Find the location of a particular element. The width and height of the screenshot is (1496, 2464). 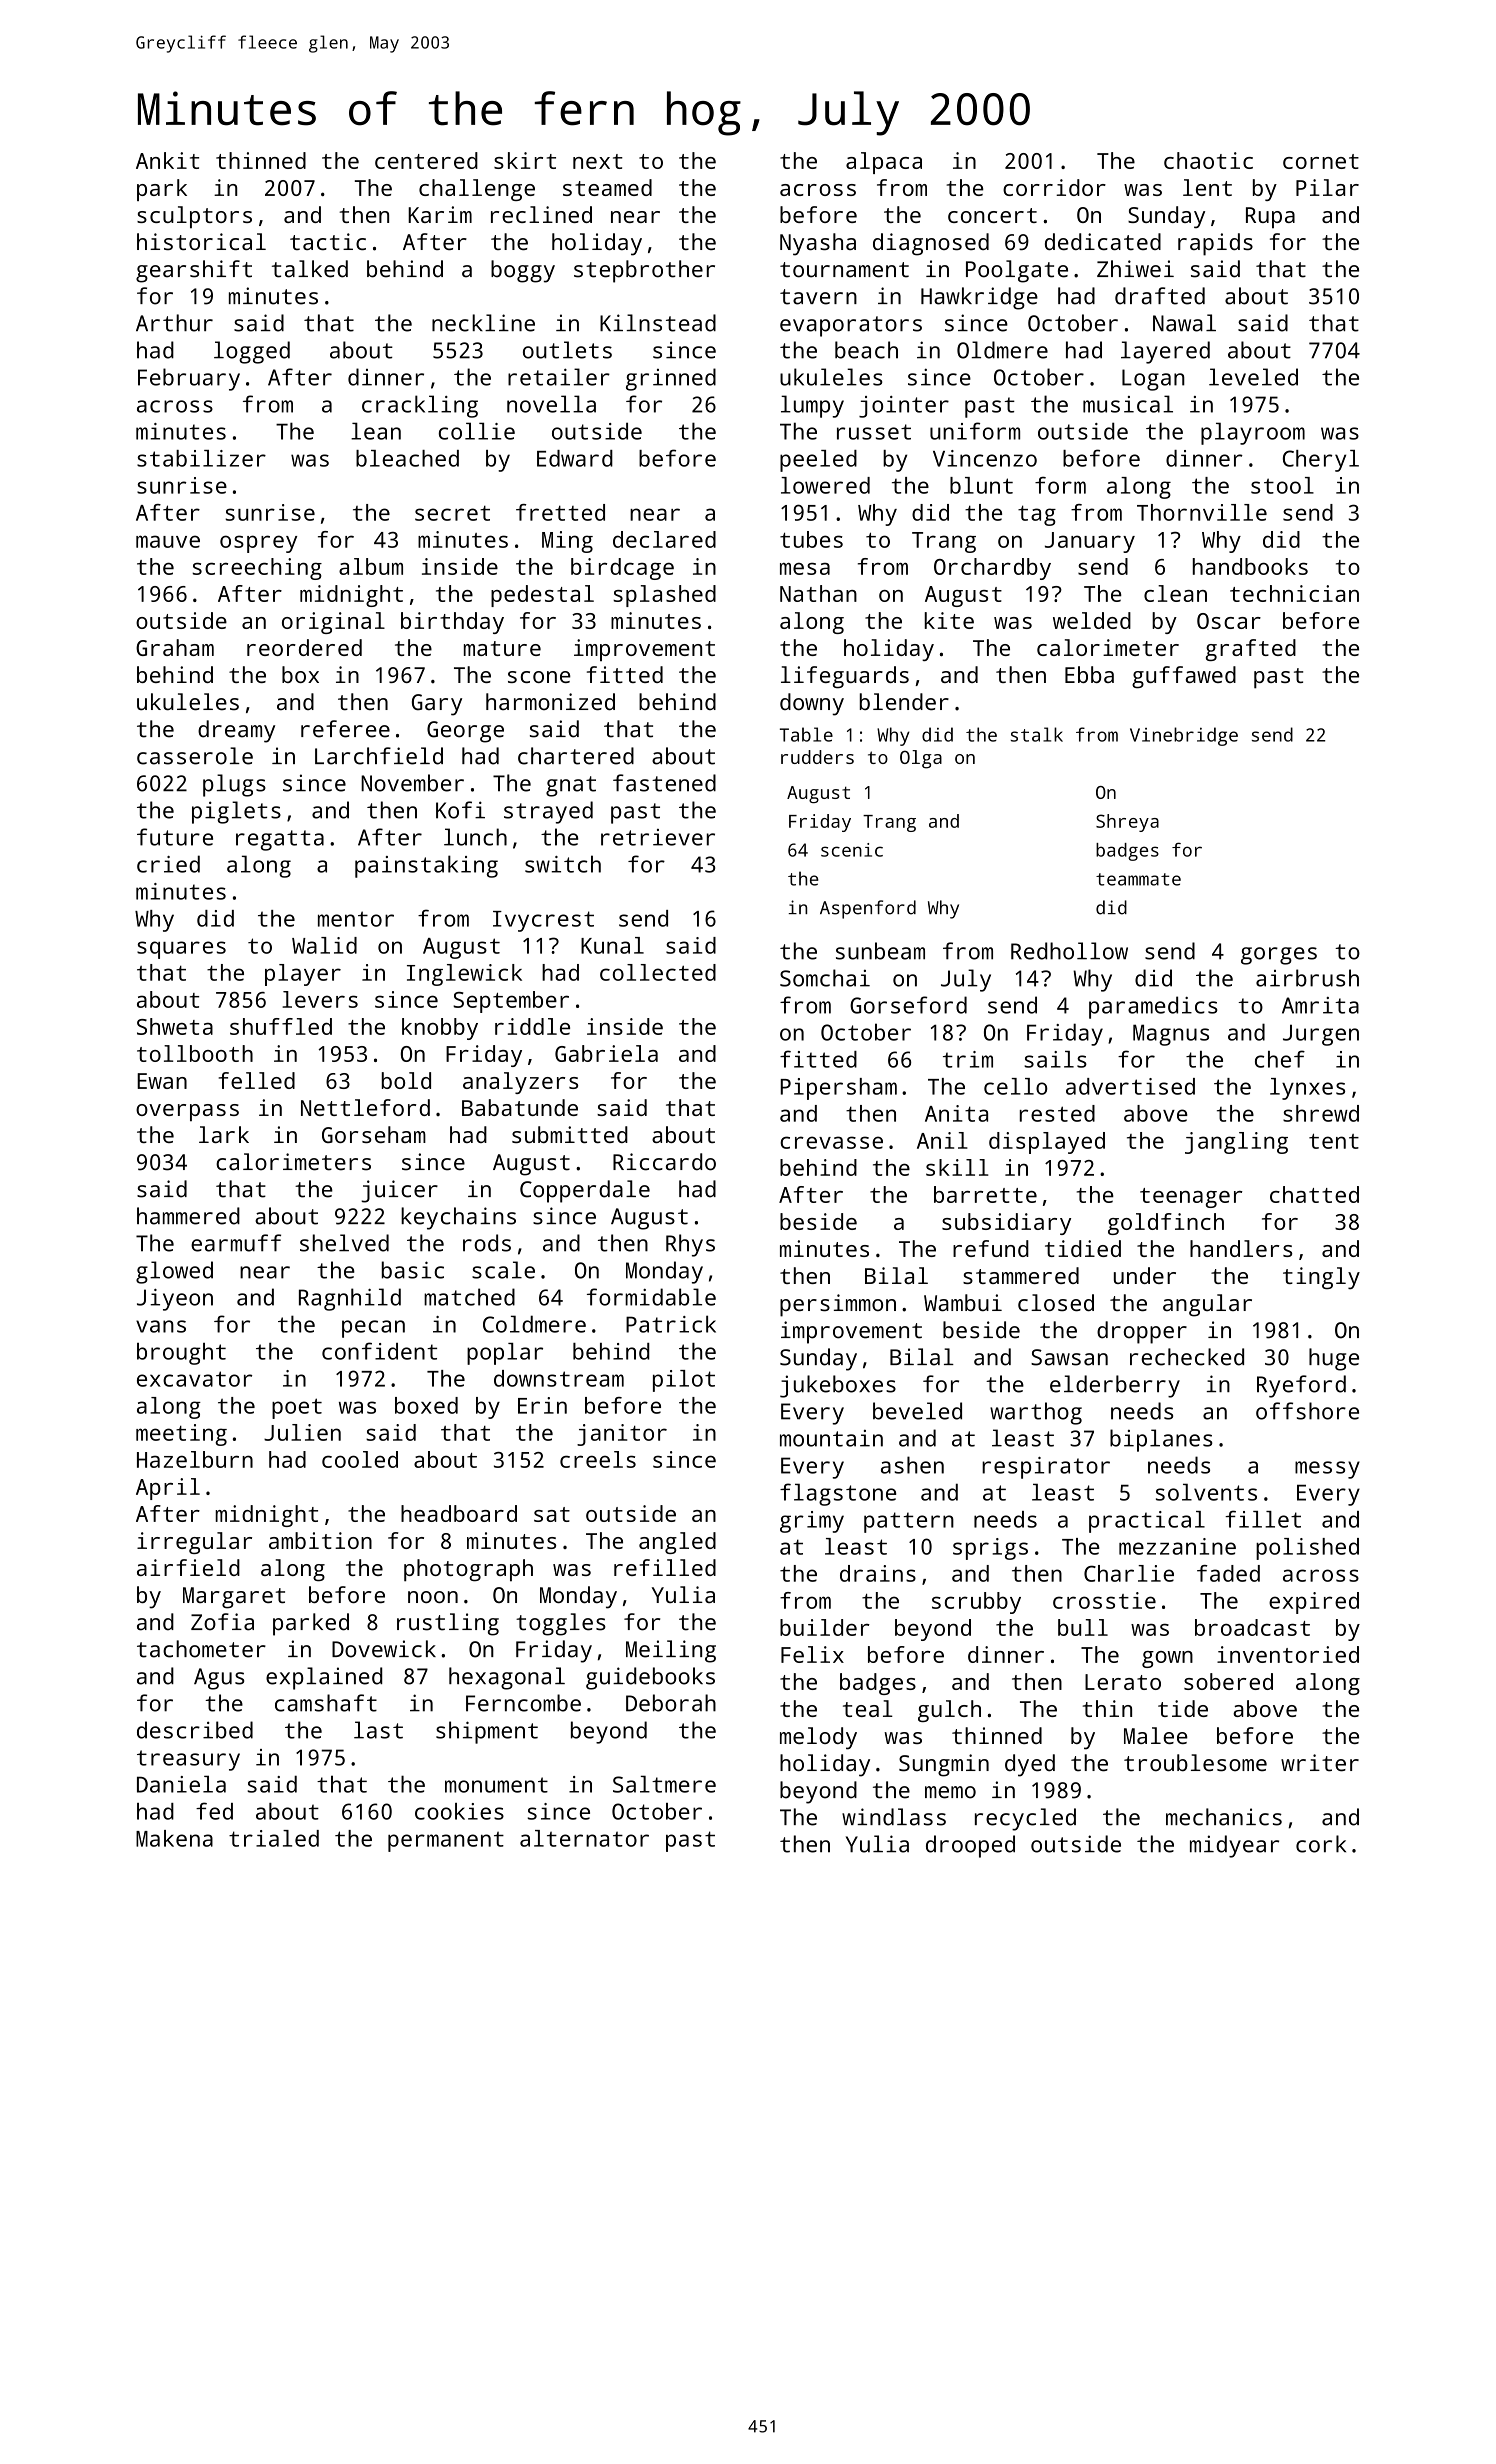

permanent is located at coordinates (446, 1841).
